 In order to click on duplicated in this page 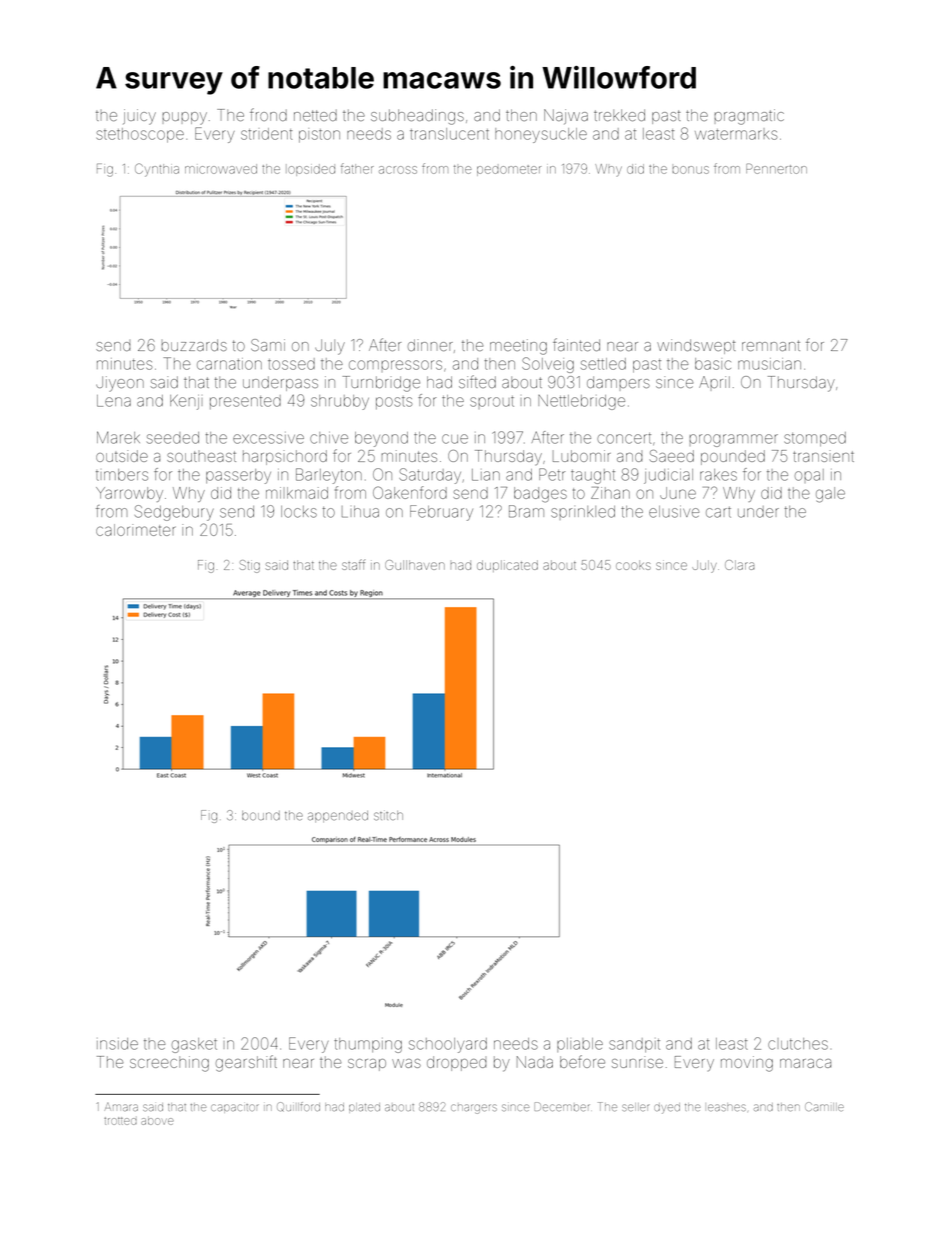, I will do `click(507, 566)`.
